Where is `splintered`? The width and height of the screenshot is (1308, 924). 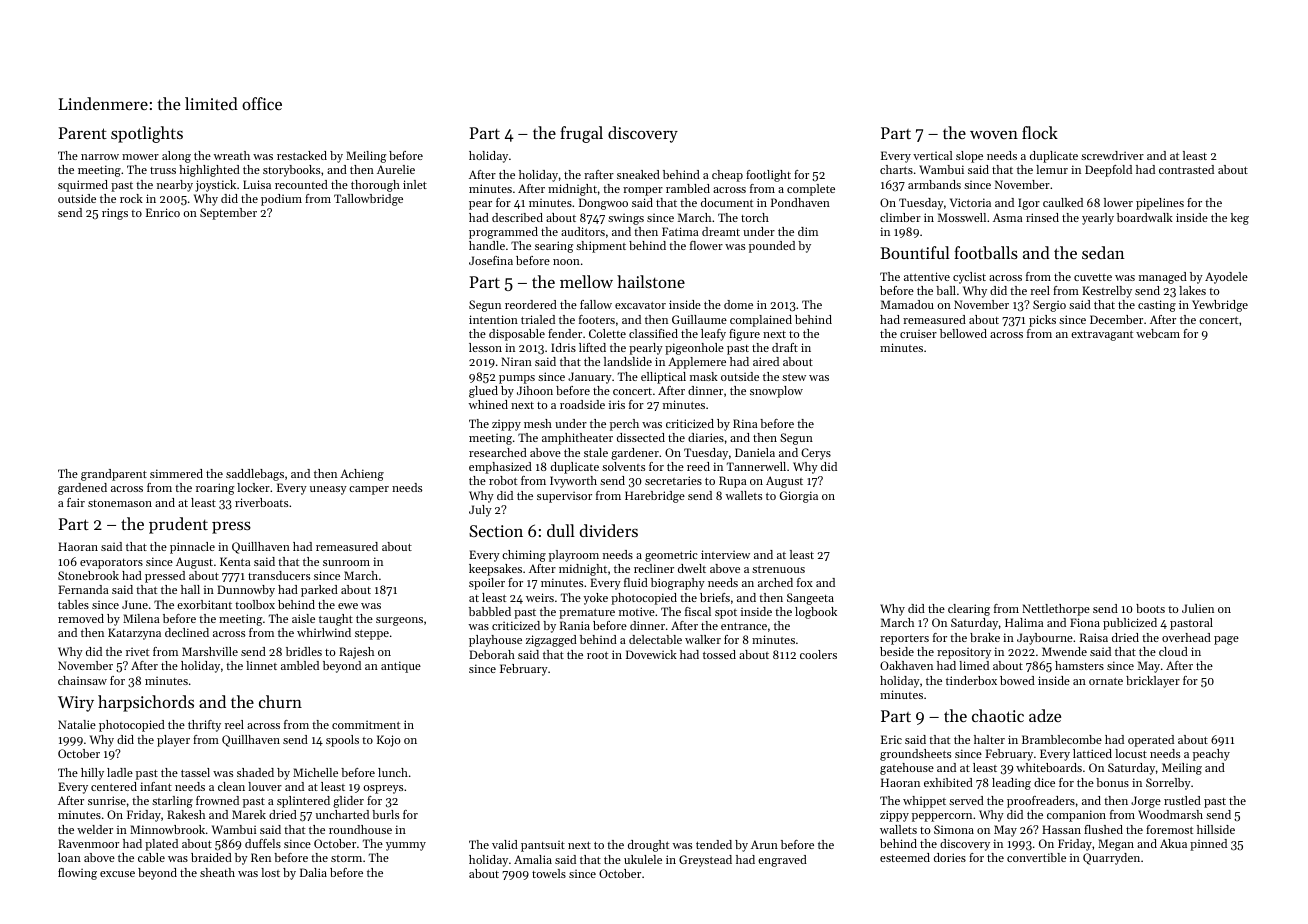
splintered is located at coordinates (303, 802).
